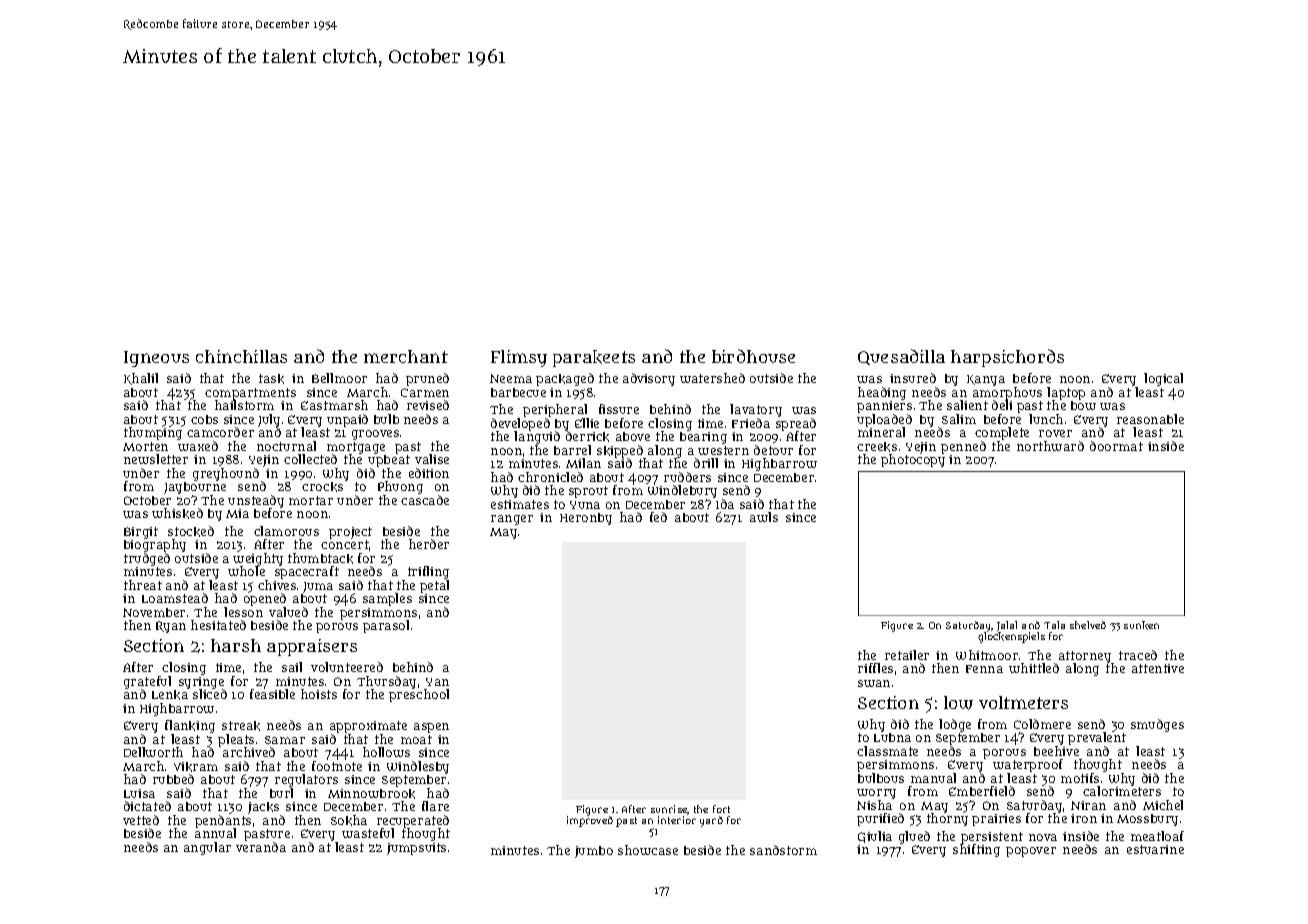  Describe the element at coordinates (434, 586) in the screenshot. I see `petal` at that location.
